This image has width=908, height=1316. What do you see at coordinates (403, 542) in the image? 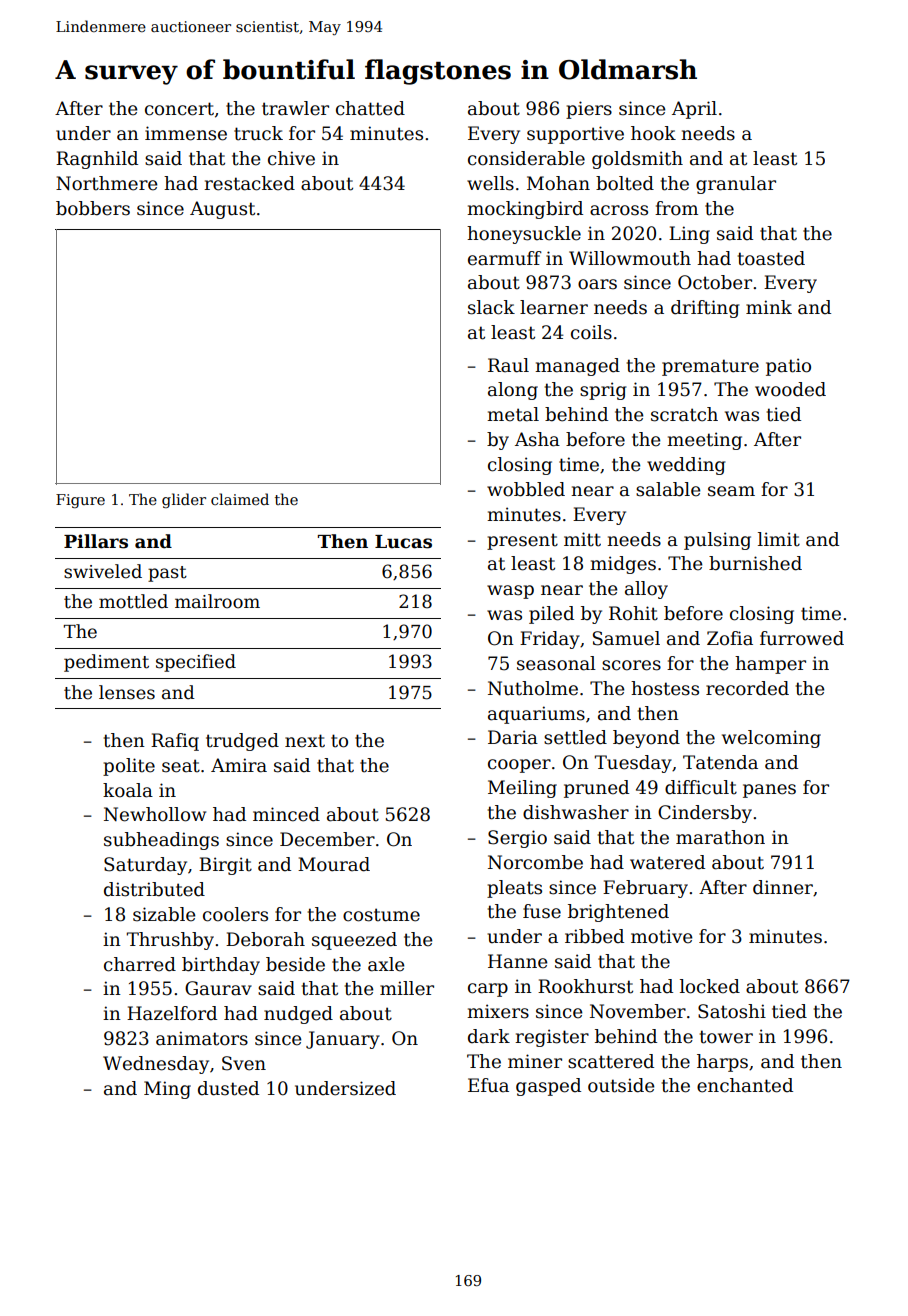
I see `Lucas` at bounding box center [403, 542].
